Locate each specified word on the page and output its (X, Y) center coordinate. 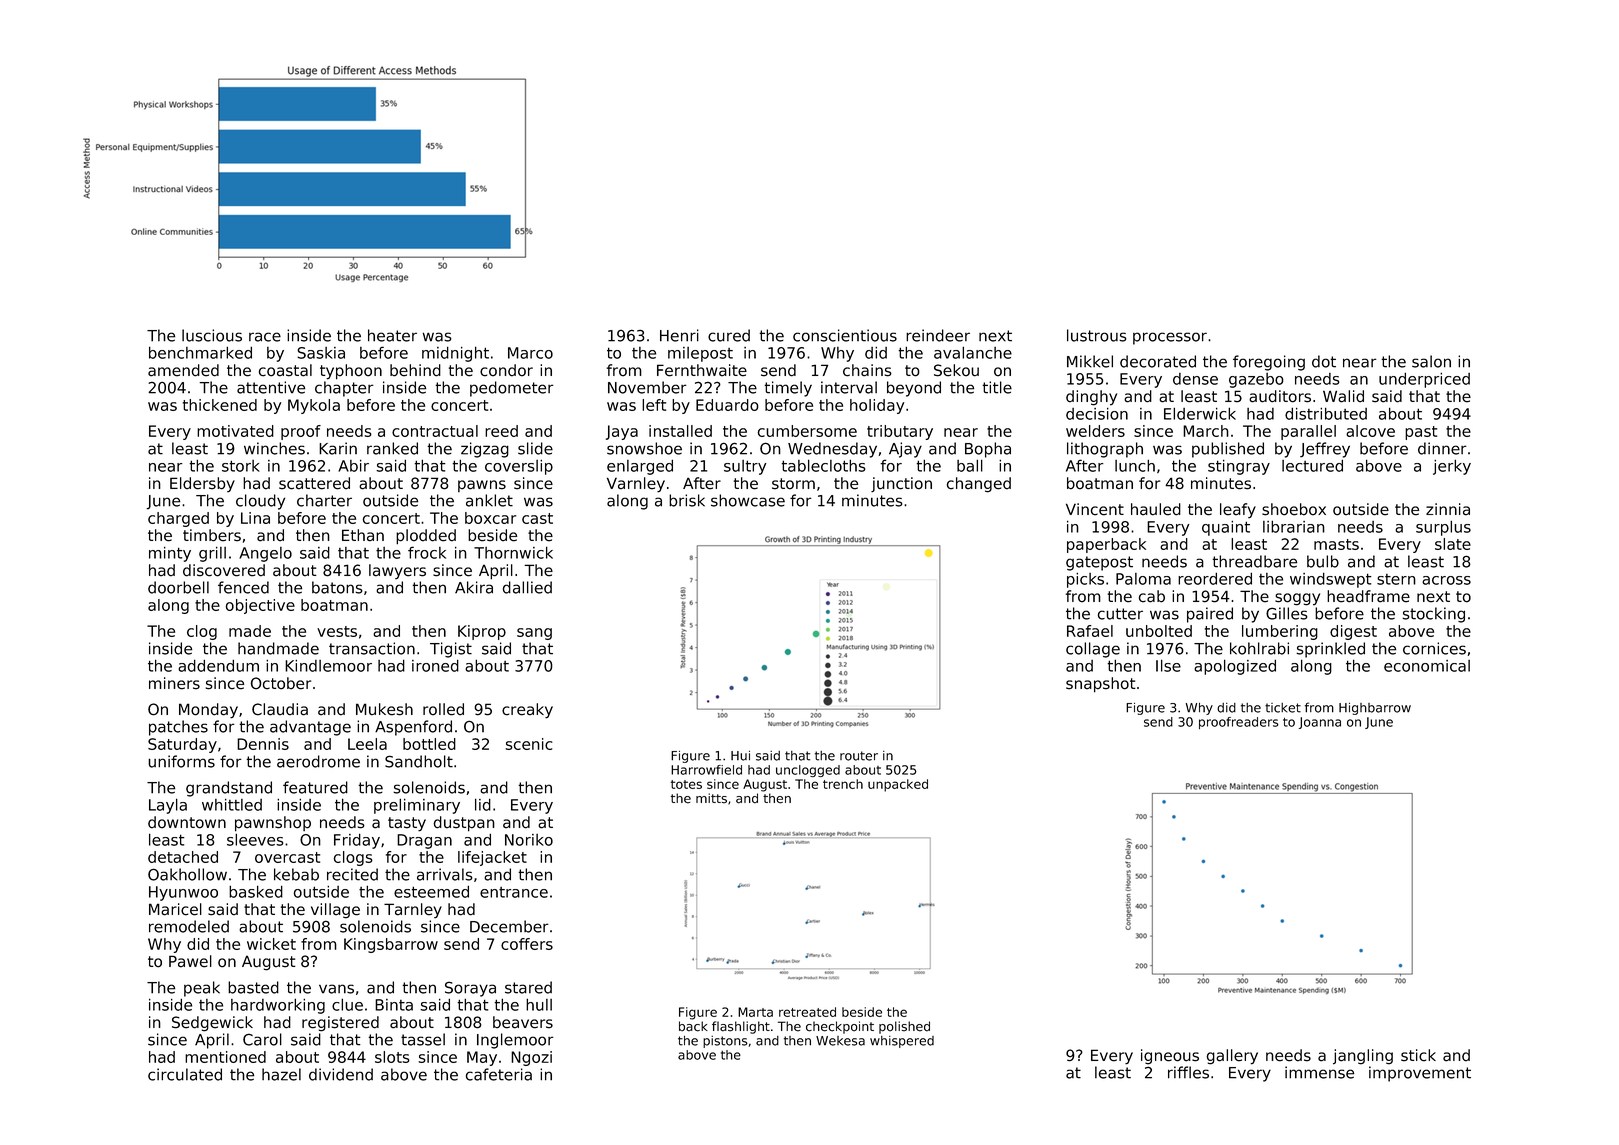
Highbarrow (1375, 709)
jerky (1452, 467)
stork (241, 466)
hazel (281, 1074)
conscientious (845, 335)
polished (904, 1027)
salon (1431, 361)
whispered (902, 1042)
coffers (527, 944)
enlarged (640, 467)
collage (1093, 650)
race (265, 337)
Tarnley (413, 911)
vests (337, 631)
